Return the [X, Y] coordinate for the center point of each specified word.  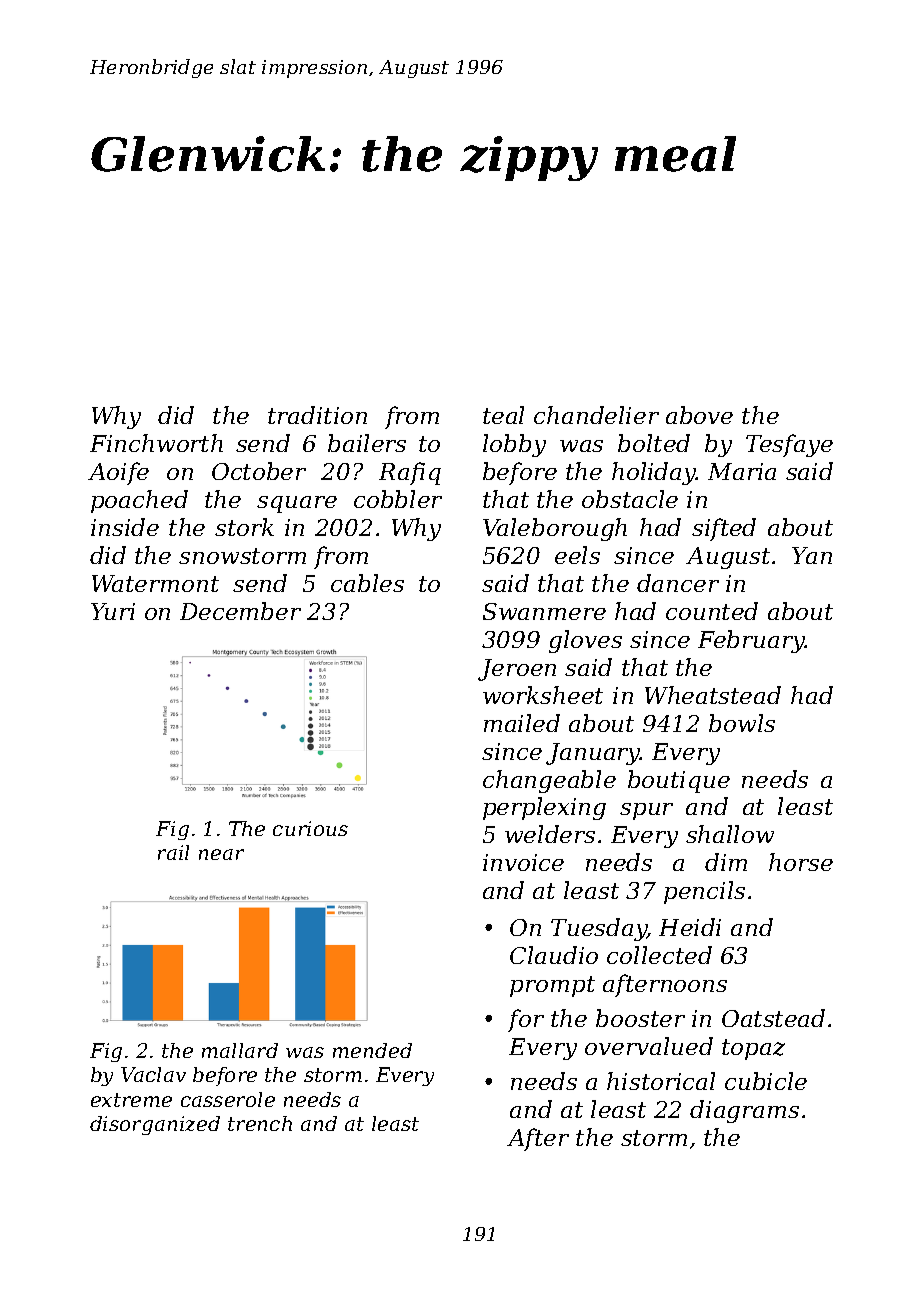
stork [244, 527]
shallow [730, 834]
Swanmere [544, 611]
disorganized [155, 1125]
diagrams [744, 1111]
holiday [654, 473]
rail [173, 852]
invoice [523, 862]
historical [661, 1081]
